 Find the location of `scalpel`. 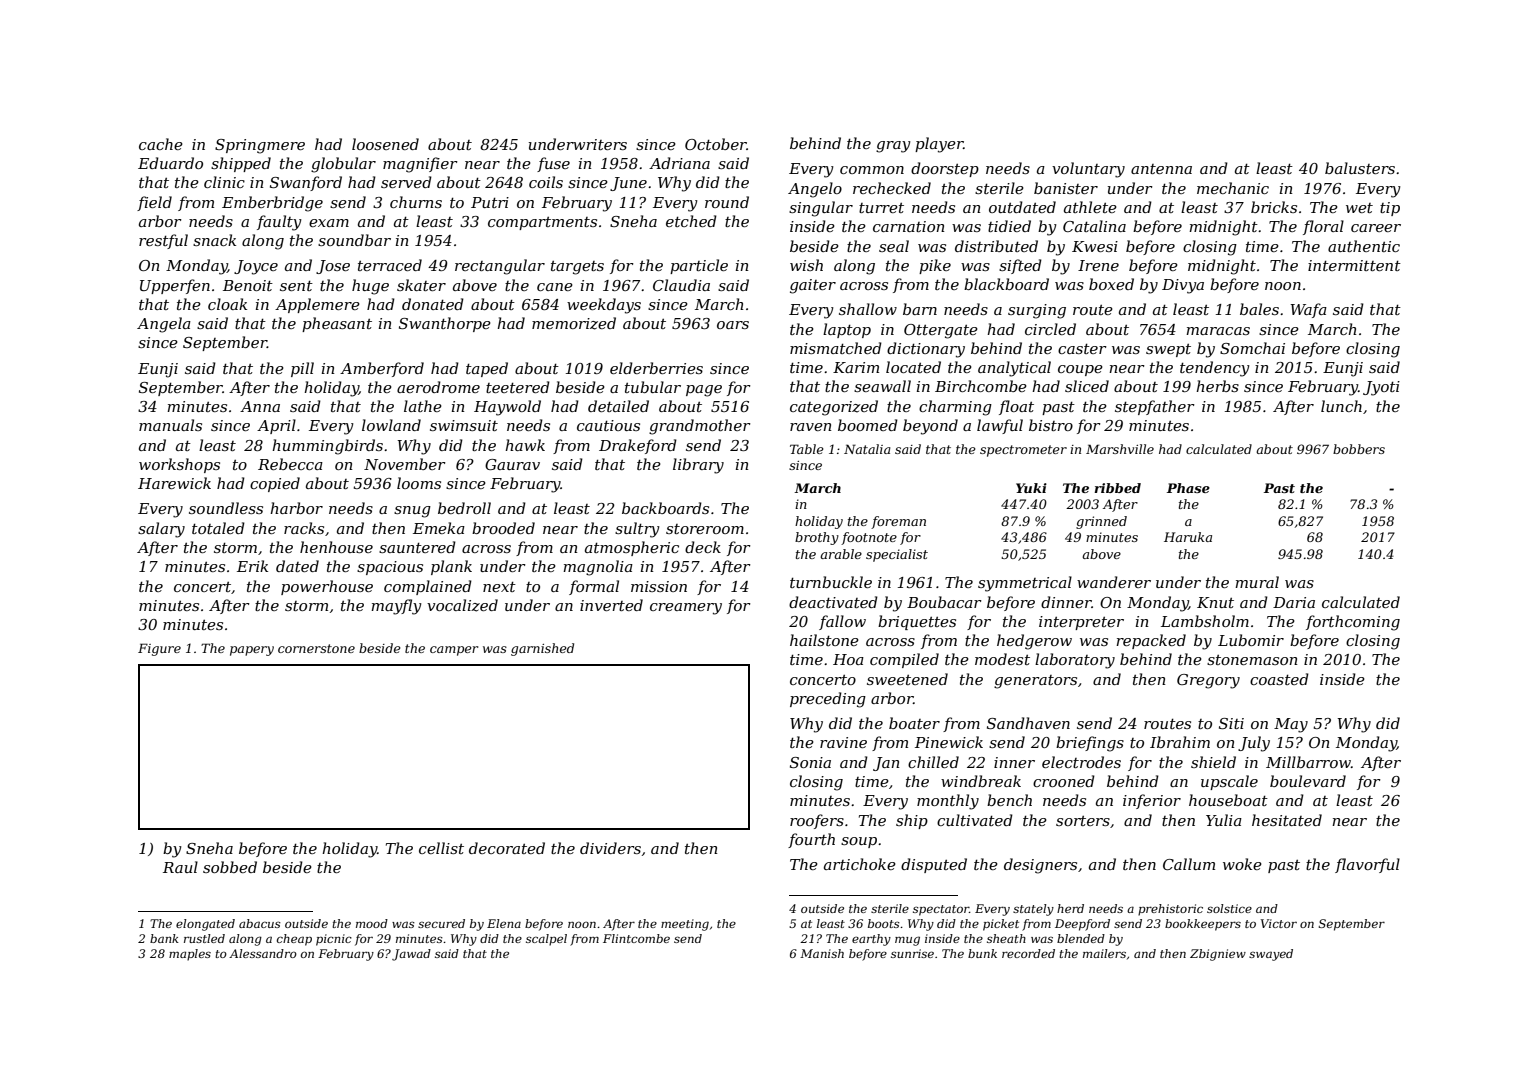

scalpel is located at coordinates (546, 940).
